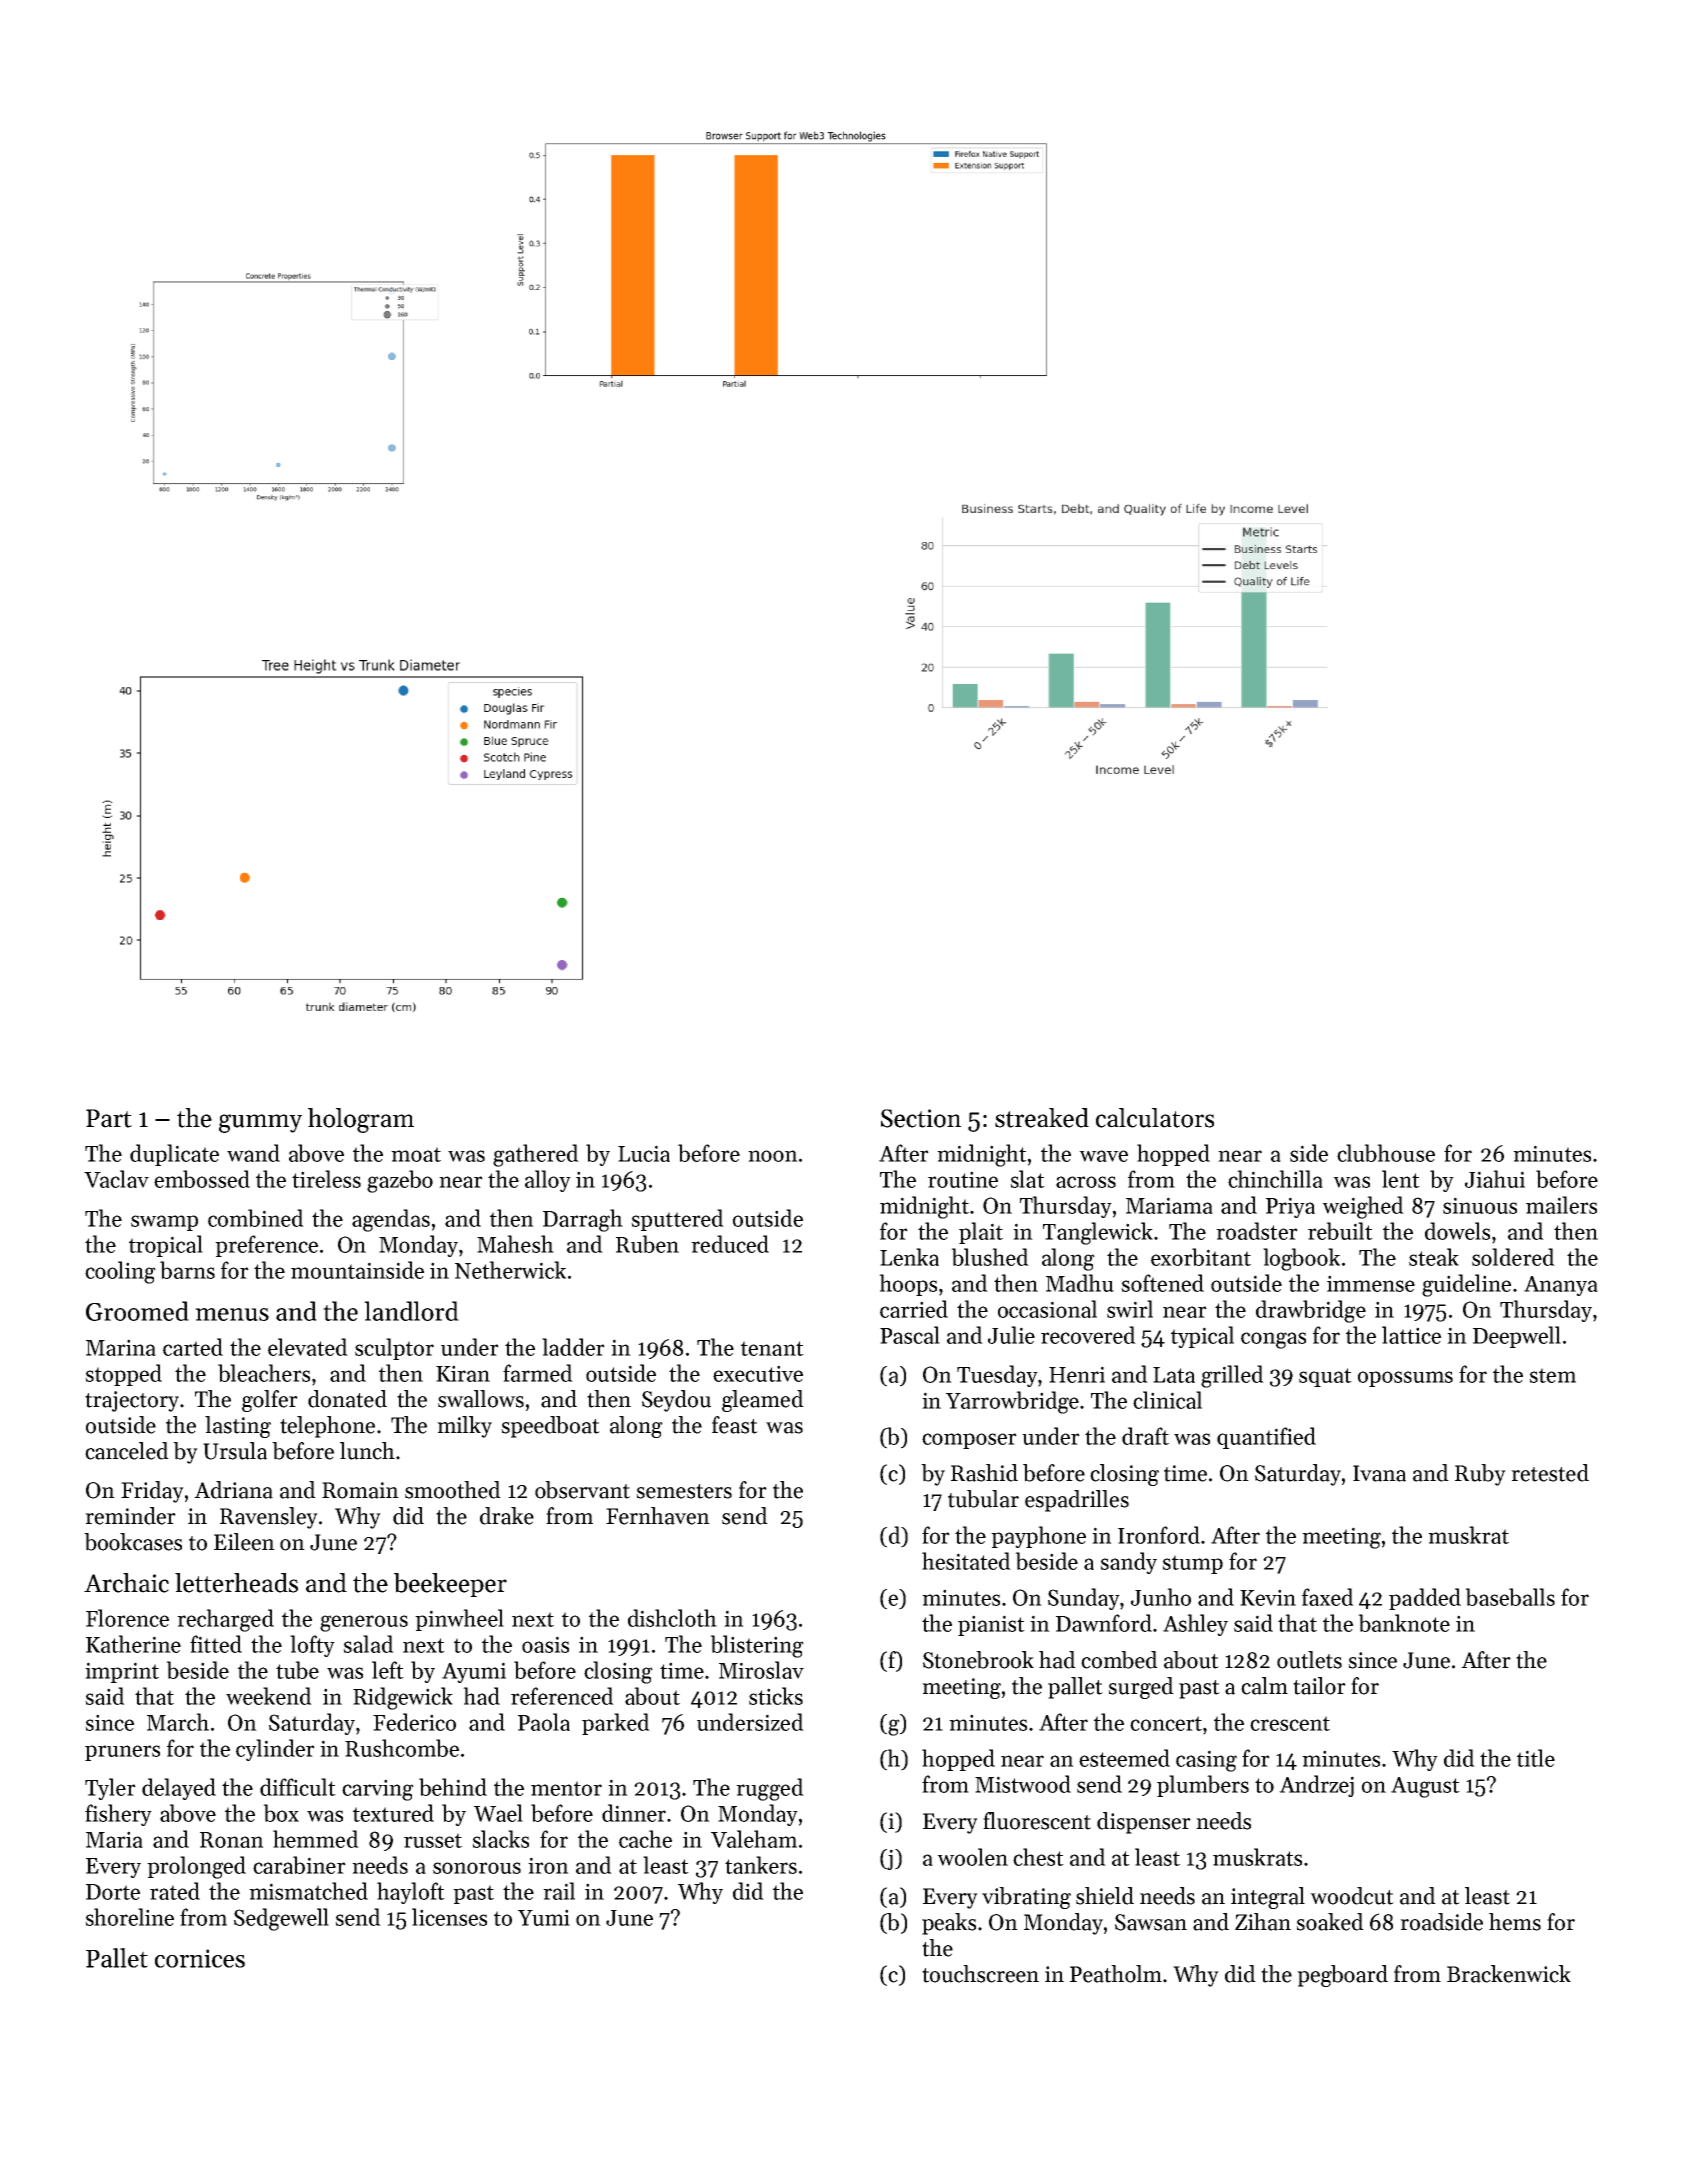 Image resolution: width=1683 pixels, height=2178 pixels. What do you see at coordinates (1510, 1597) in the page?
I see `baseballs` at bounding box center [1510, 1597].
